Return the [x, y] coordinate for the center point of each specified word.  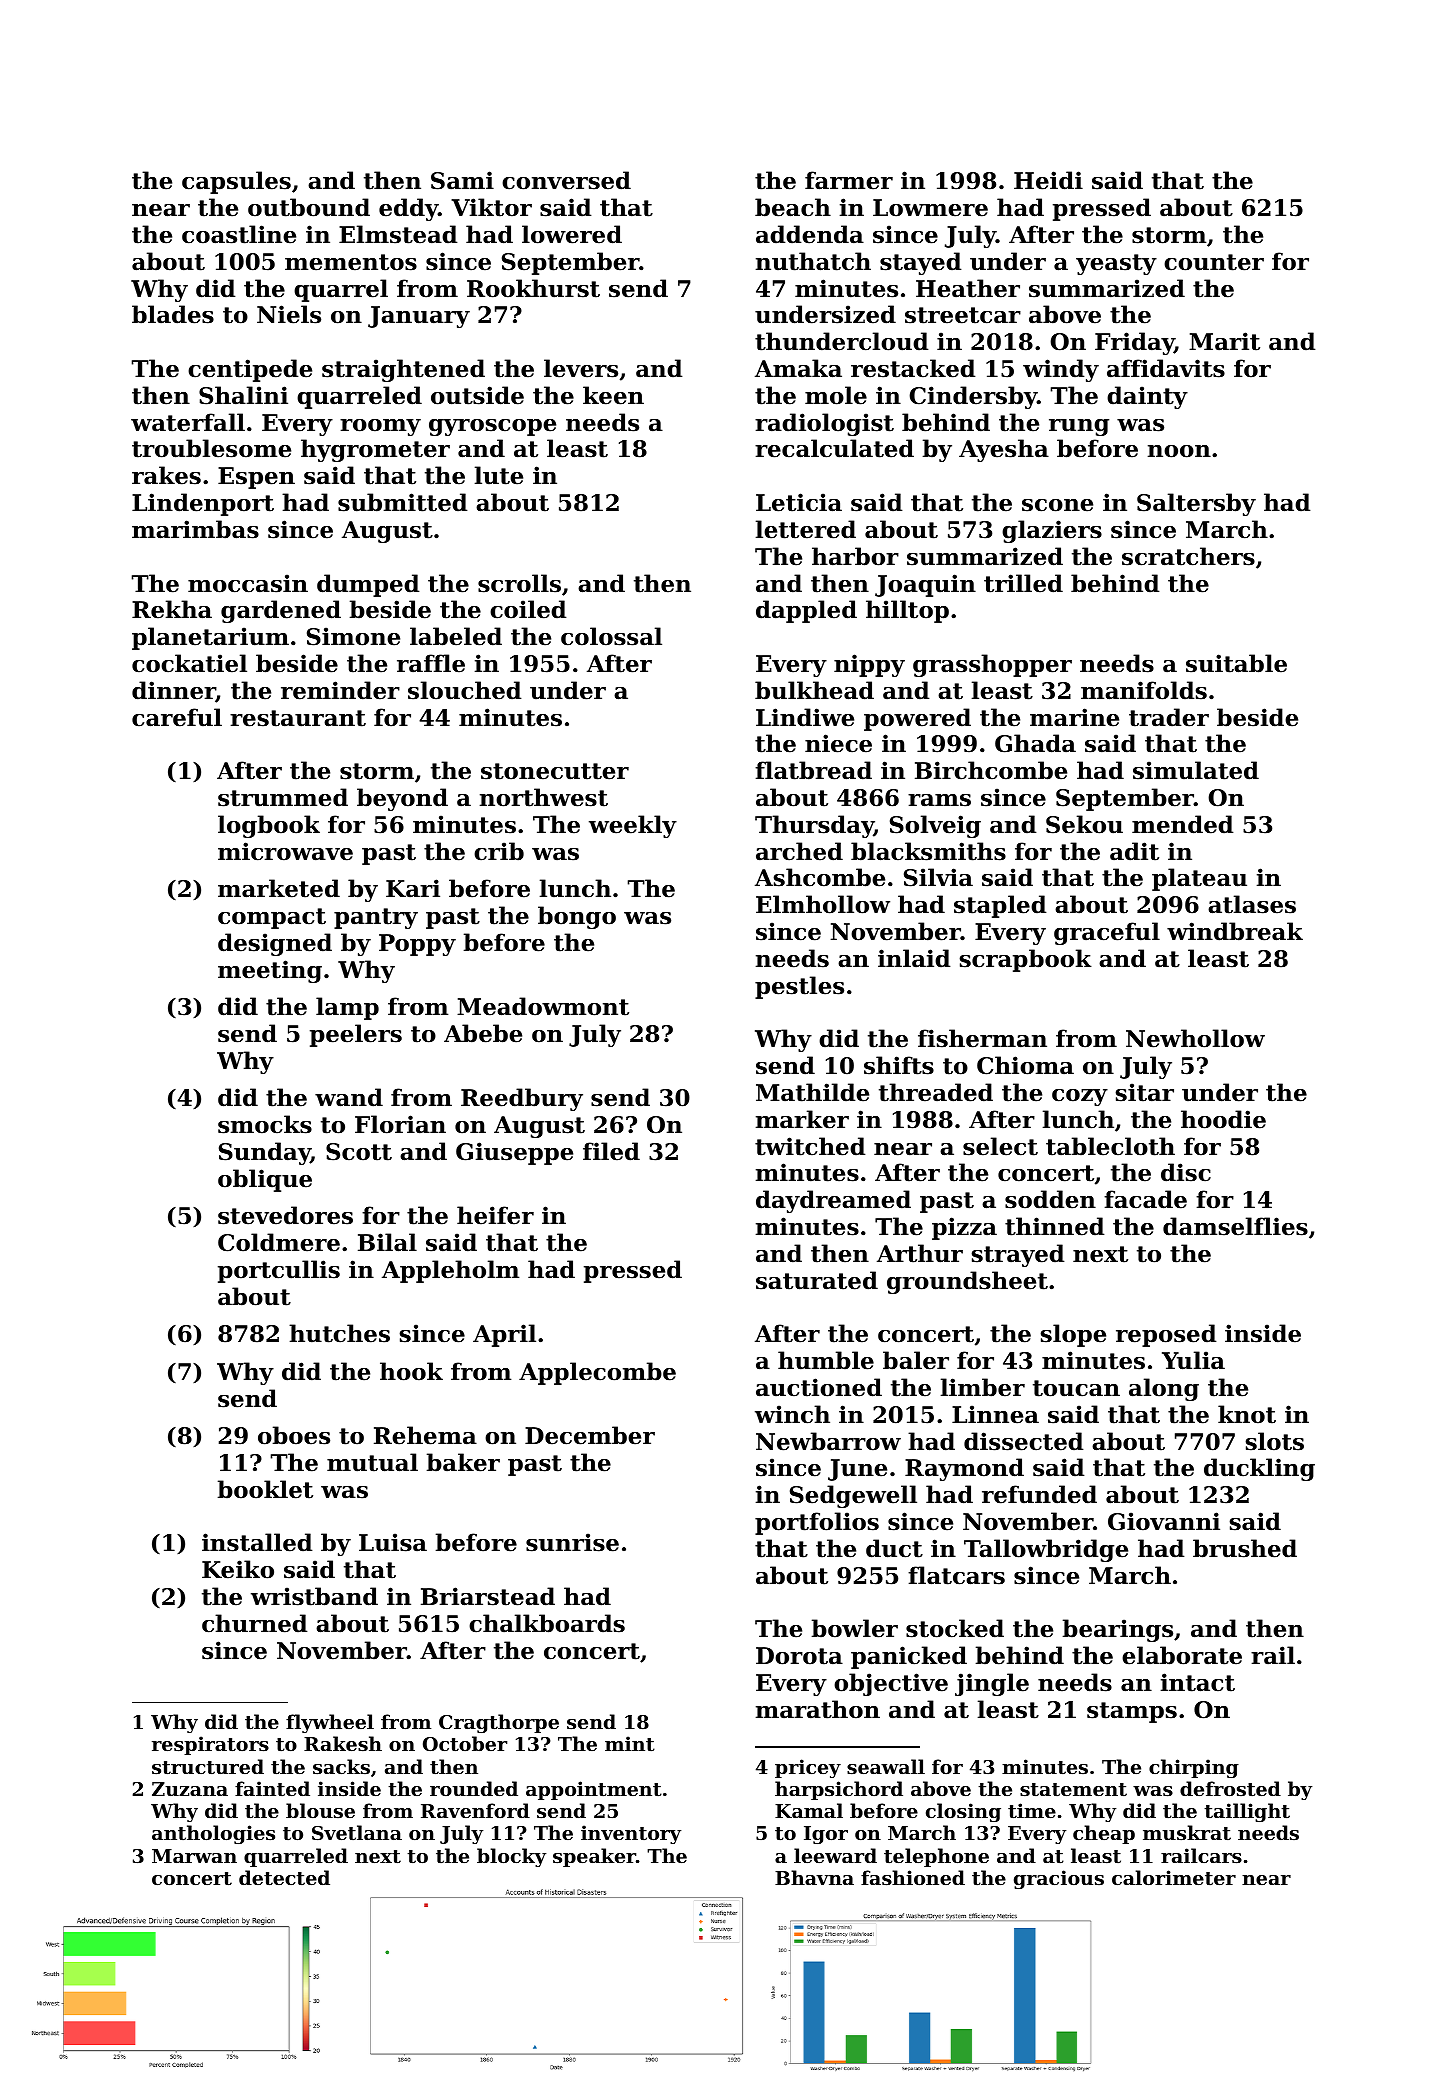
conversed [566, 180]
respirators [210, 1745]
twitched [810, 1146]
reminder [340, 690]
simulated [1196, 770]
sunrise [572, 1542]
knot [1247, 1414]
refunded [1039, 1494]
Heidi [1048, 180]
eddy [408, 209]
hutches [339, 1333]
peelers [356, 1035]
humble [826, 1360]
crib [499, 851]
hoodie [1223, 1119]
